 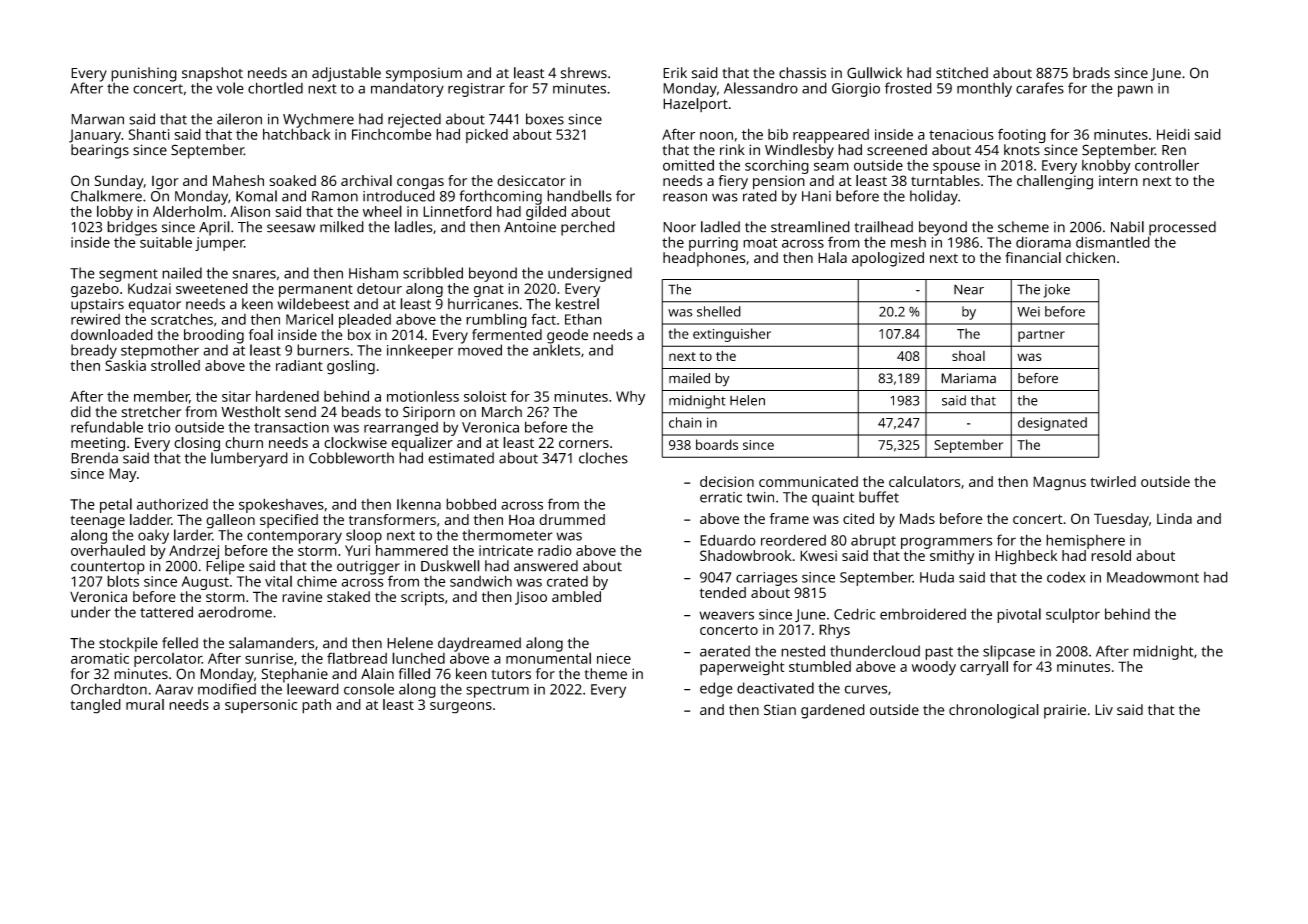 What do you see at coordinates (720, 227) in the page?
I see `ladled` at bounding box center [720, 227].
